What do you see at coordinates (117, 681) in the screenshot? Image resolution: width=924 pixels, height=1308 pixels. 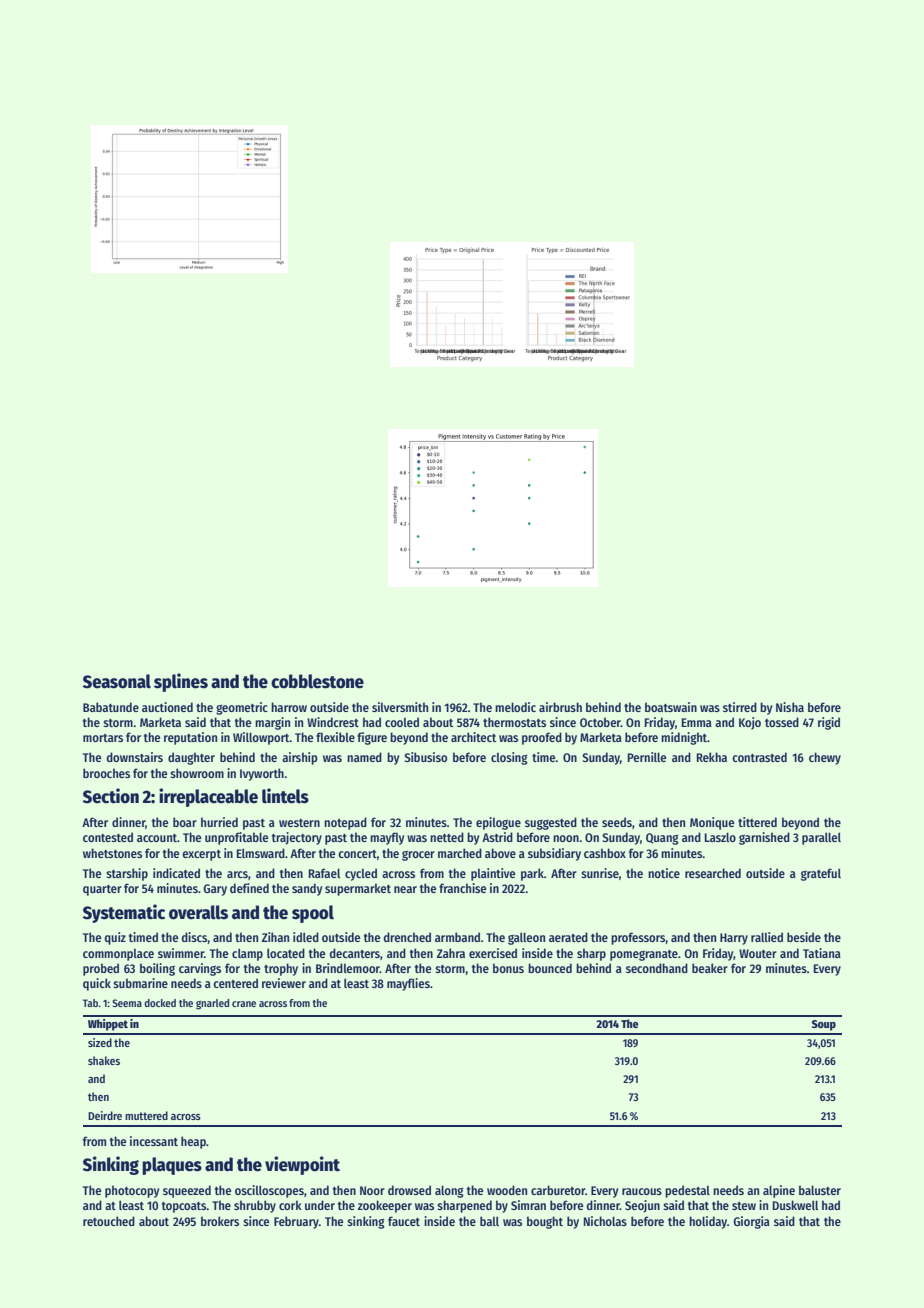 I see `Seasonal` at bounding box center [117, 681].
